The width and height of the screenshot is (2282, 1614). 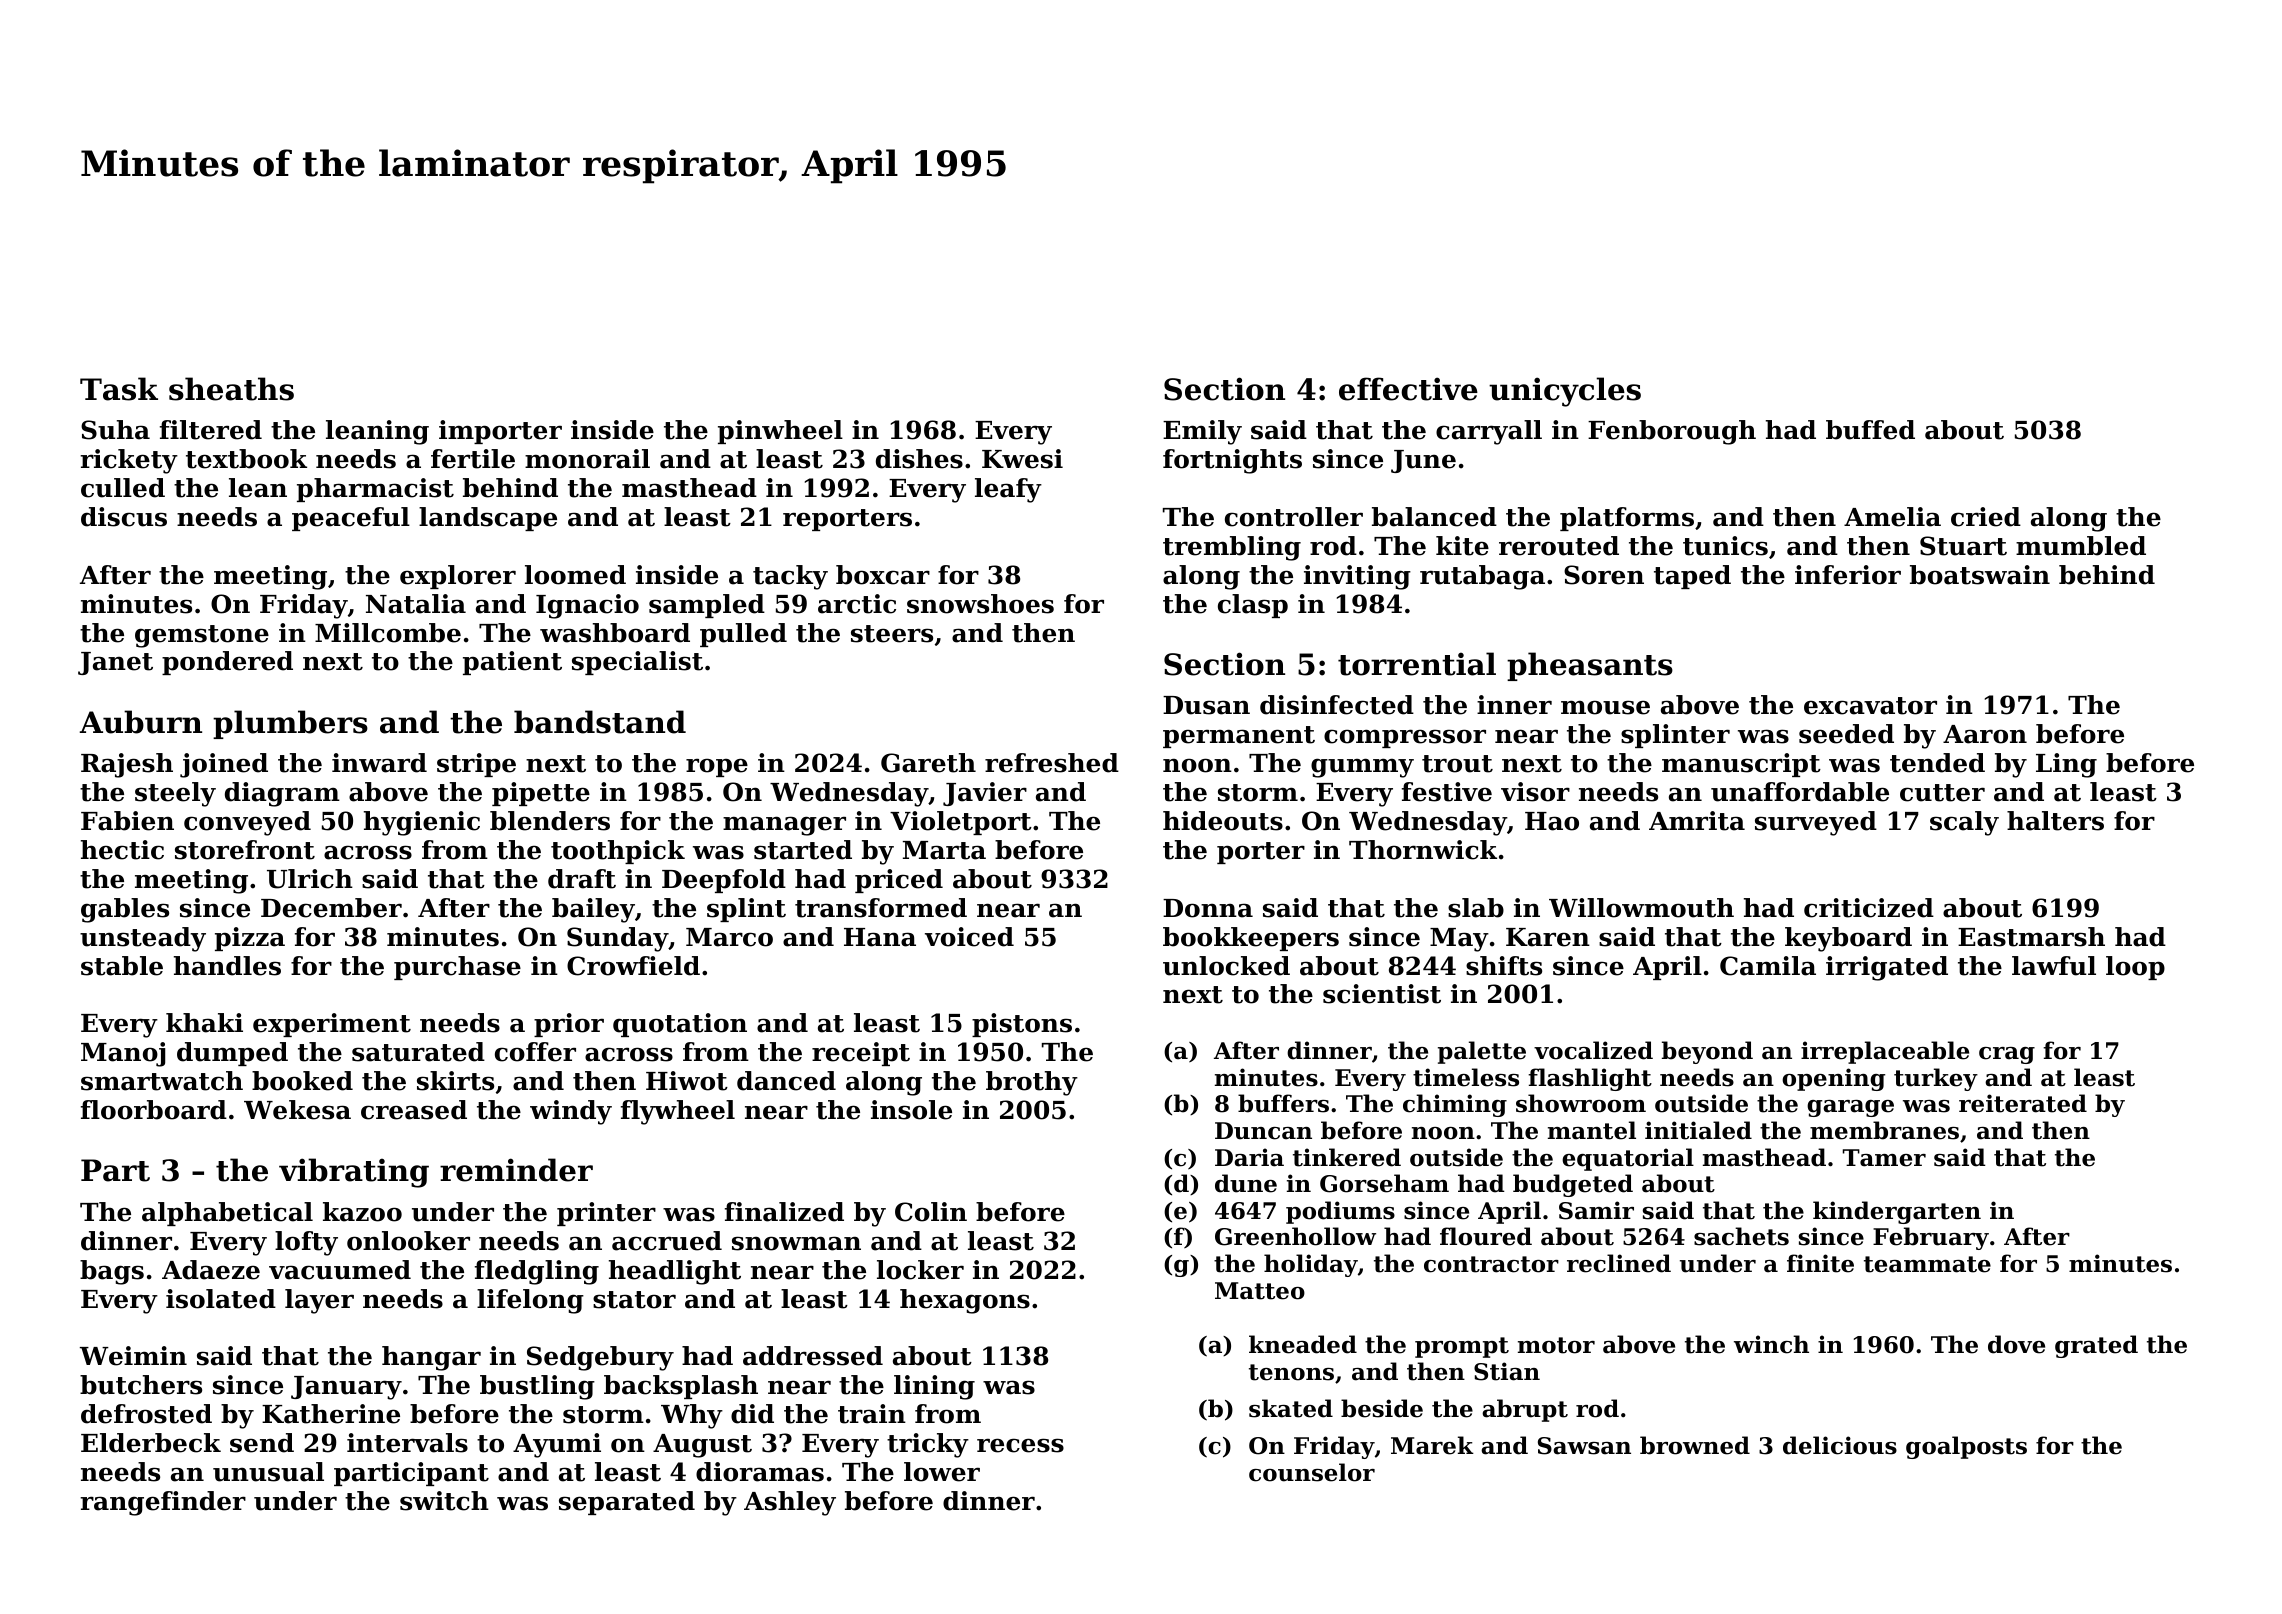 I want to click on saturated, so click(x=418, y=1052).
